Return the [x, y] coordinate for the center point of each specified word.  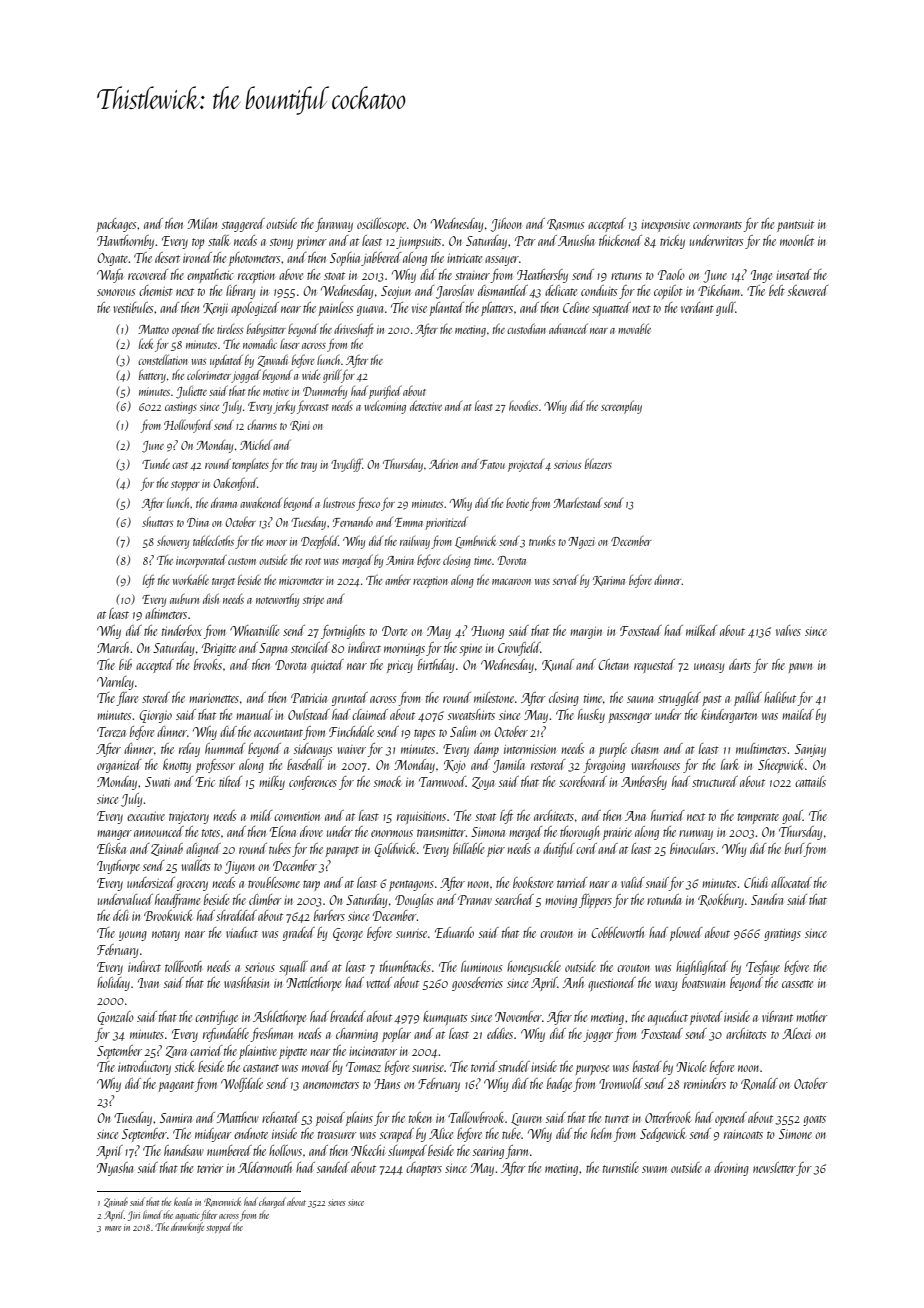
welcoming [385, 407]
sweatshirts [471, 714]
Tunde [156, 464]
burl [794, 850]
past [712, 700]
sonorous [116, 292]
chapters [424, 1169]
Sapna [273, 649]
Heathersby [542, 276]
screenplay [621, 407]
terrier [210, 1168]
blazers [598, 463]
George [348, 934]
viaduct [242, 932]
